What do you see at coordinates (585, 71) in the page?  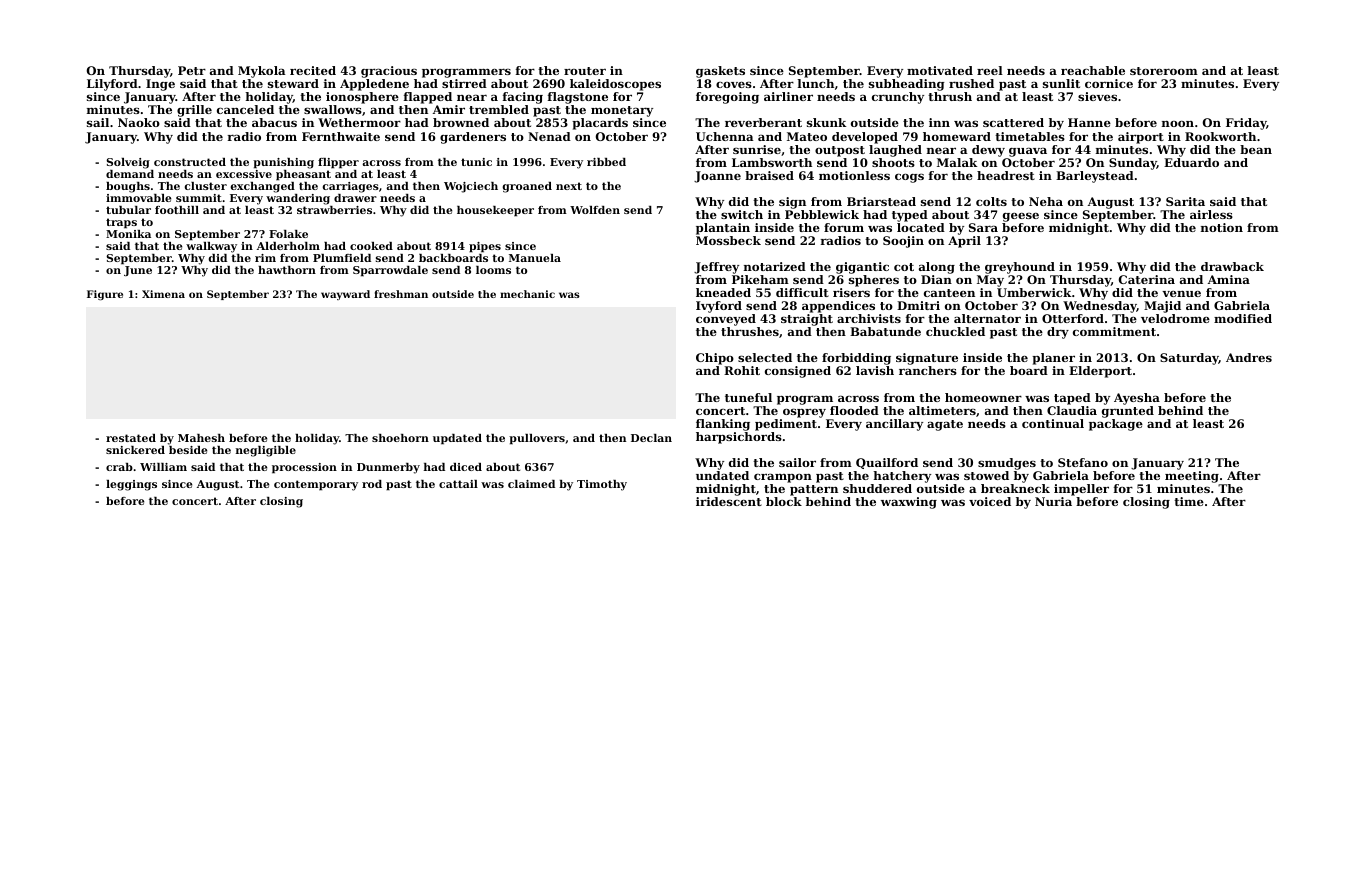 I see `router` at bounding box center [585, 71].
